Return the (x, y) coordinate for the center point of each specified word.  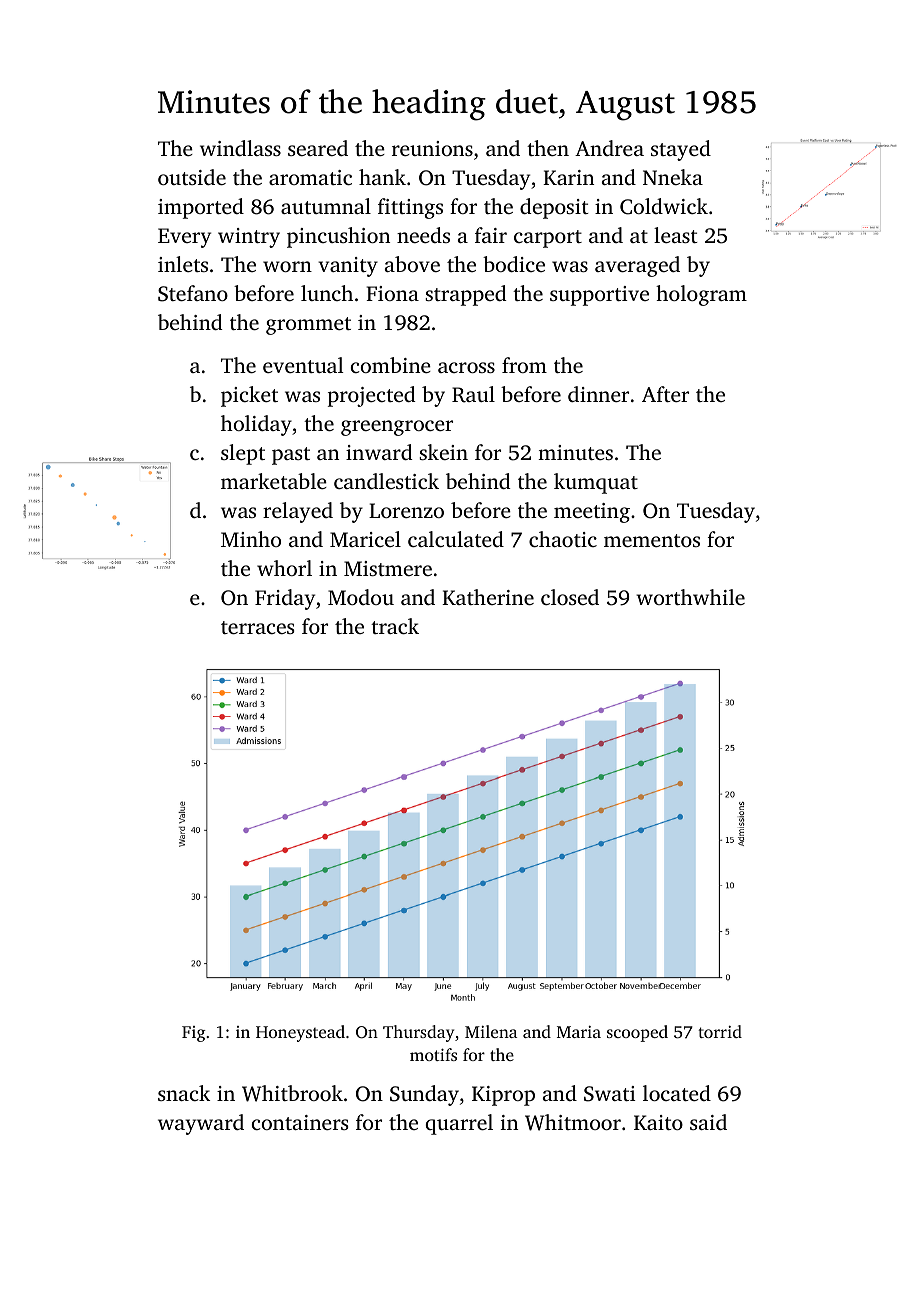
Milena (491, 1031)
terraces (257, 627)
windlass (240, 148)
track (395, 626)
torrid (720, 1031)
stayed (681, 150)
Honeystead (300, 1033)
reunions (432, 148)
